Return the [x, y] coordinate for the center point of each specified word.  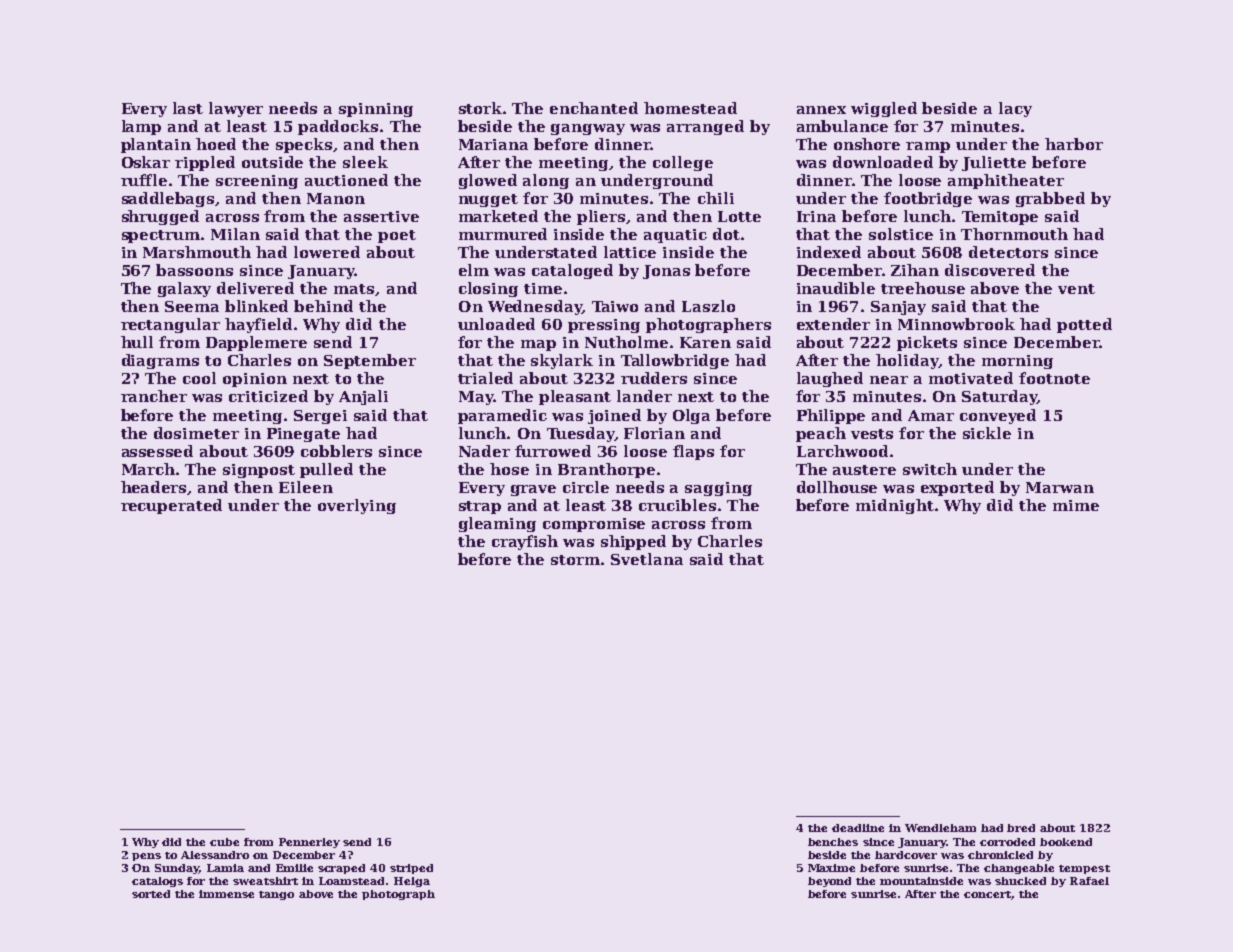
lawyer [236, 109]
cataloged [572, 271]
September [370, 361]
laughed [830, 379]
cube [224, 842]
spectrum [161, 236]
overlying [357, 506]
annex [821, 110]
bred [1021, 828]
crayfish [525, 542]
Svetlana [647, 559]
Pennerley [309, 843]
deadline [858, 828]
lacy [1015, 109]
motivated [971, 378]
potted [1084, 325]
